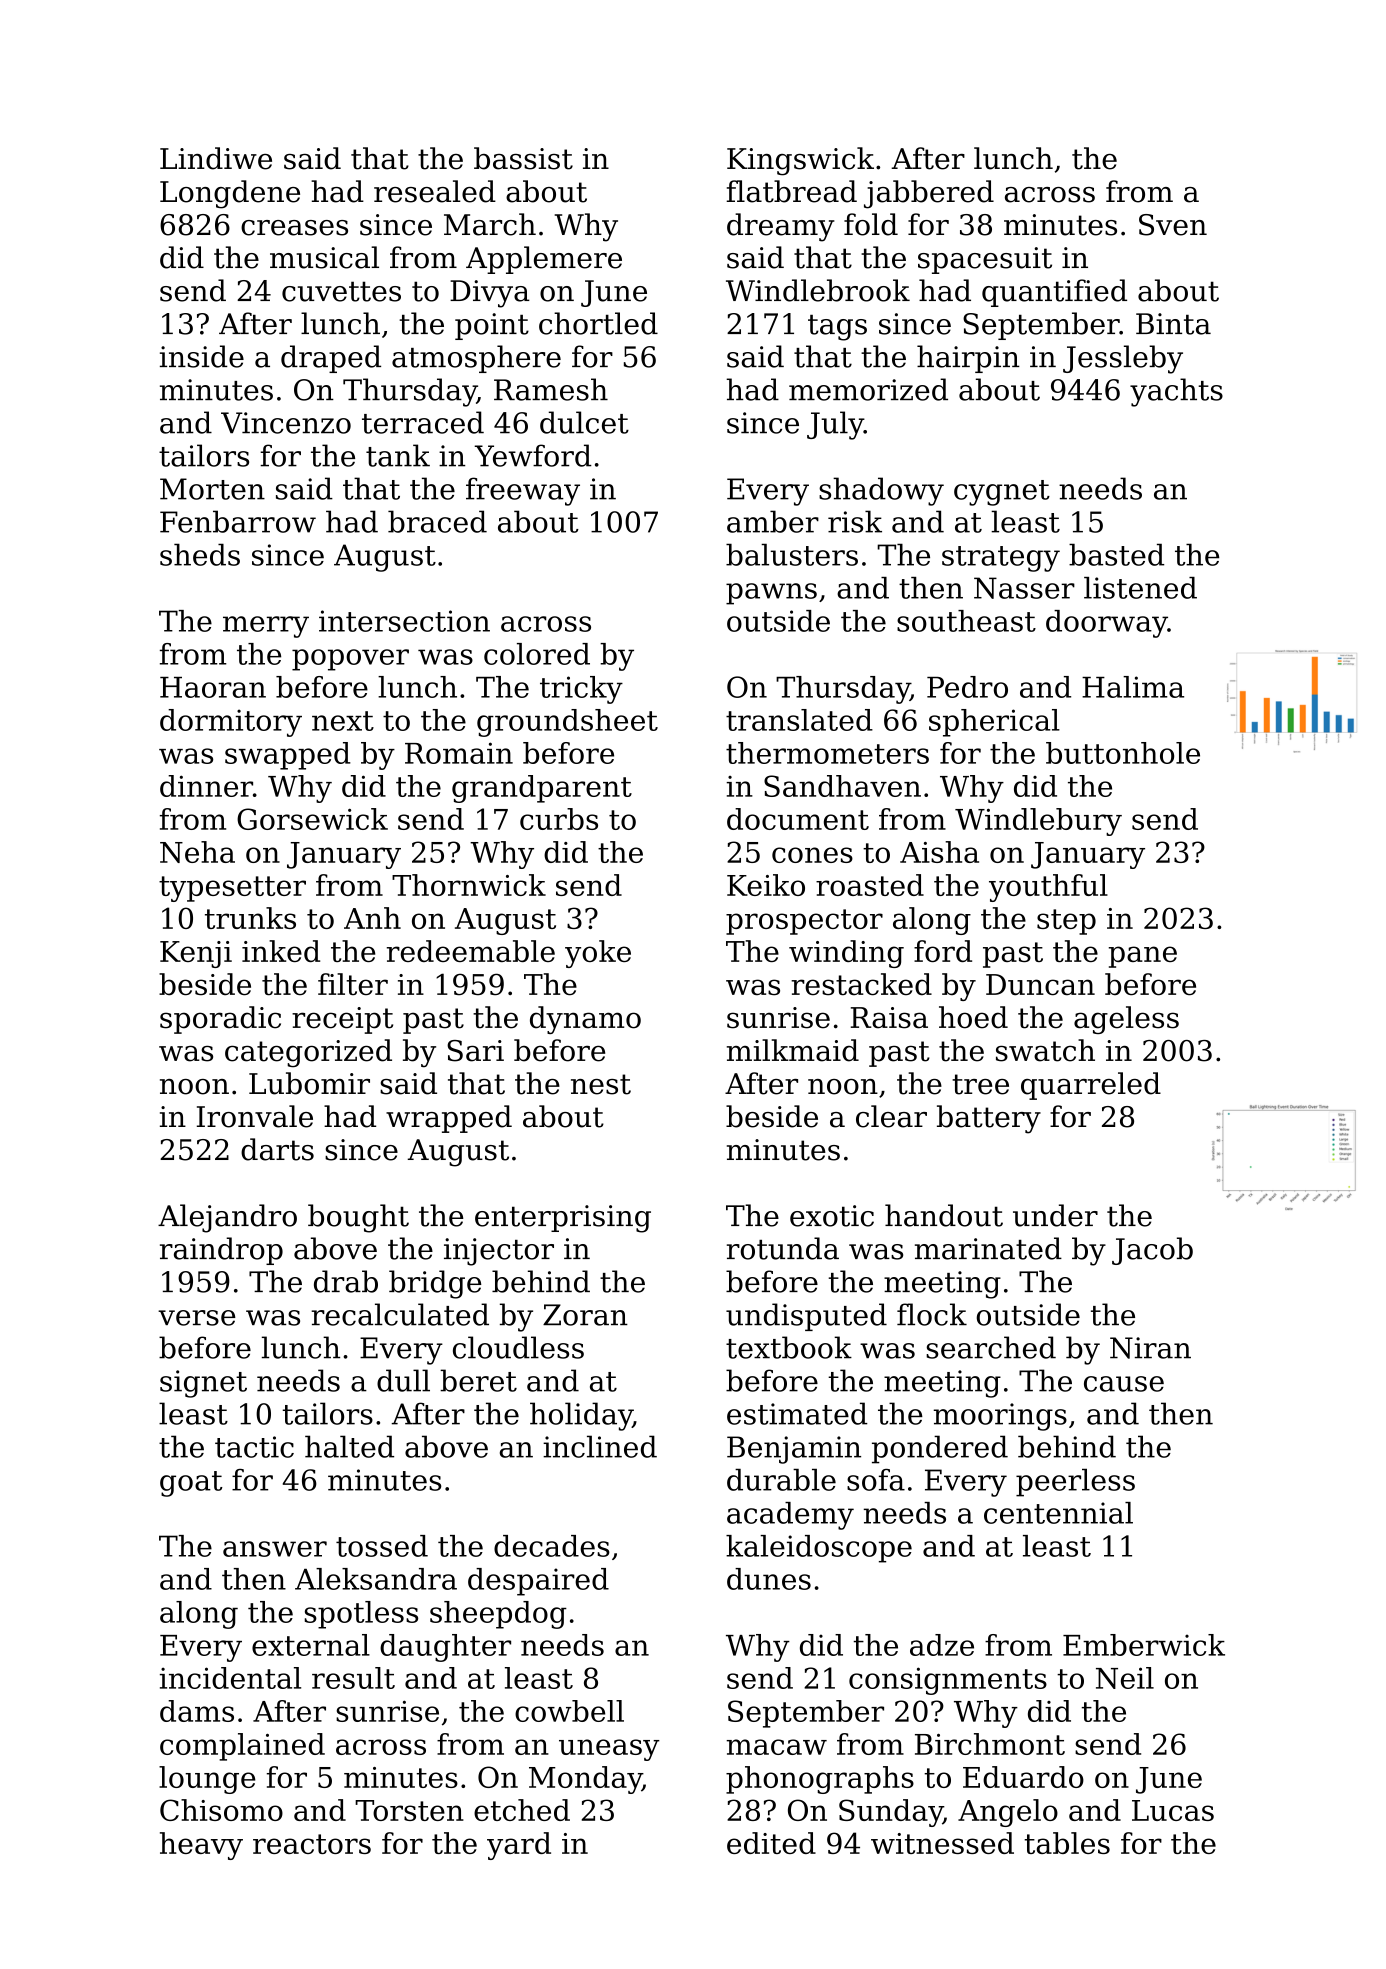 The image size is (1386, 1969). I want to click on chortled, so click(598, 323).
